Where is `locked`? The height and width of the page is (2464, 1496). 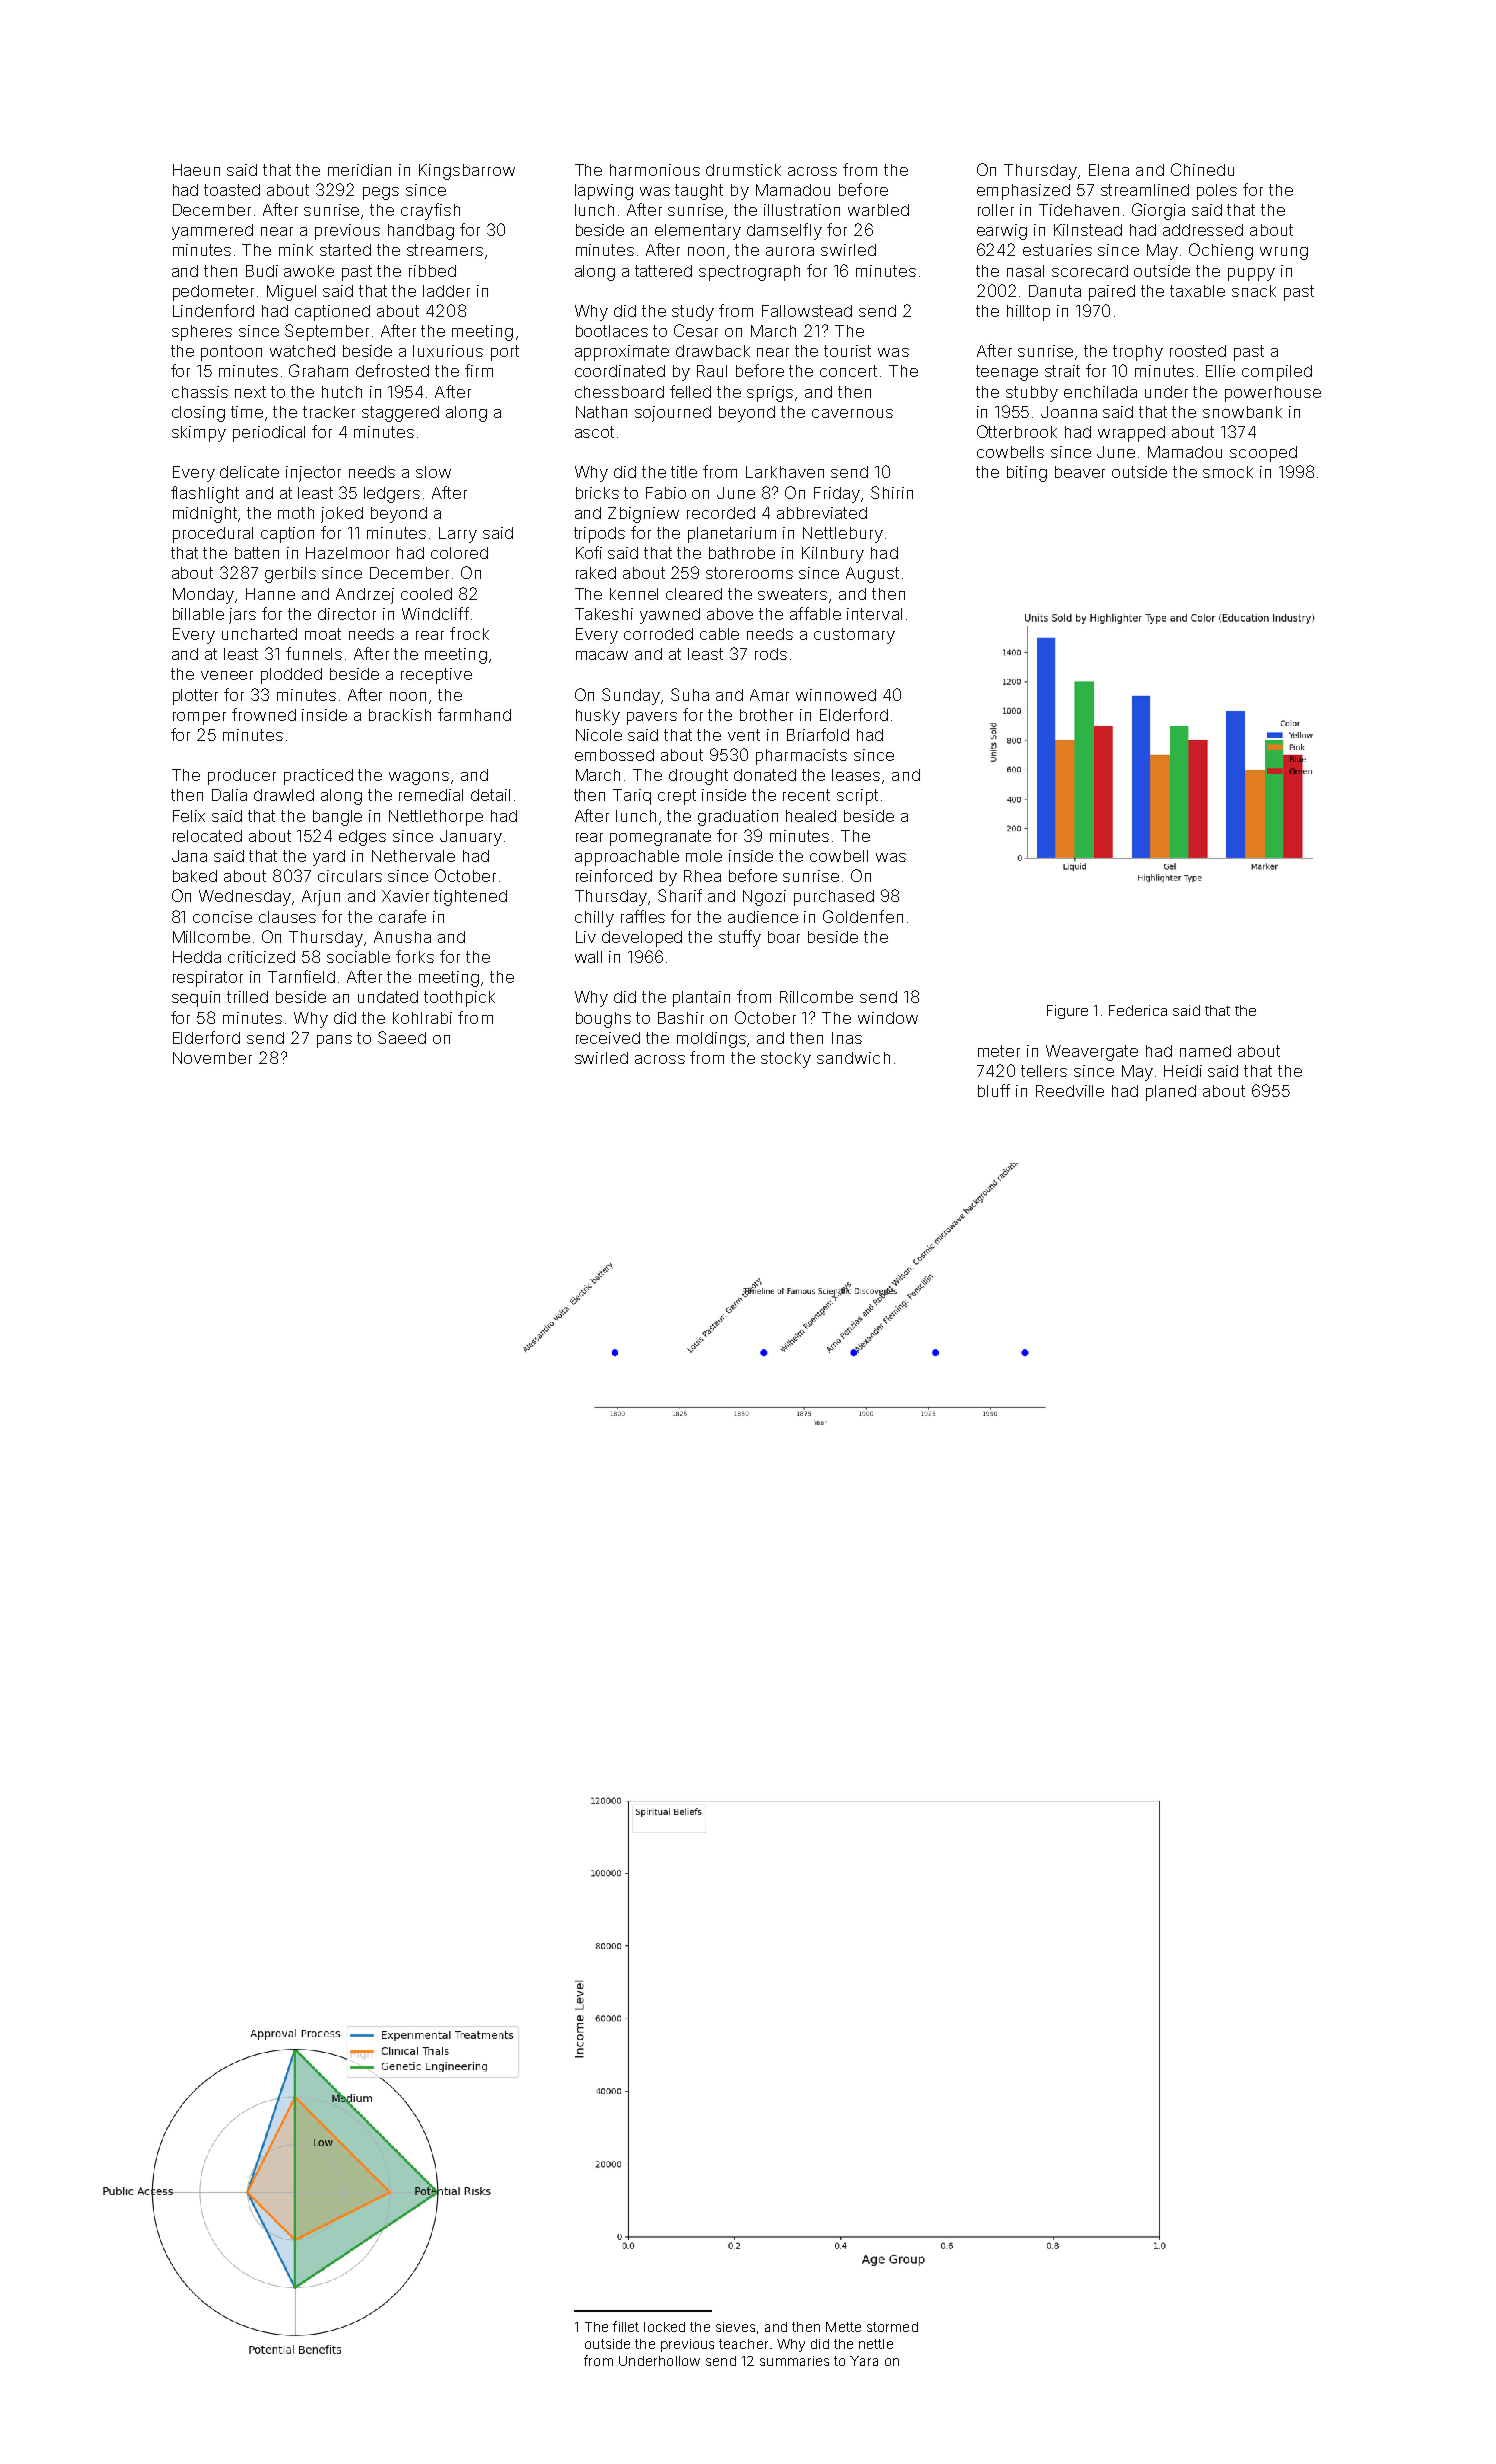
locked is located at coordinates (664, 2327).
